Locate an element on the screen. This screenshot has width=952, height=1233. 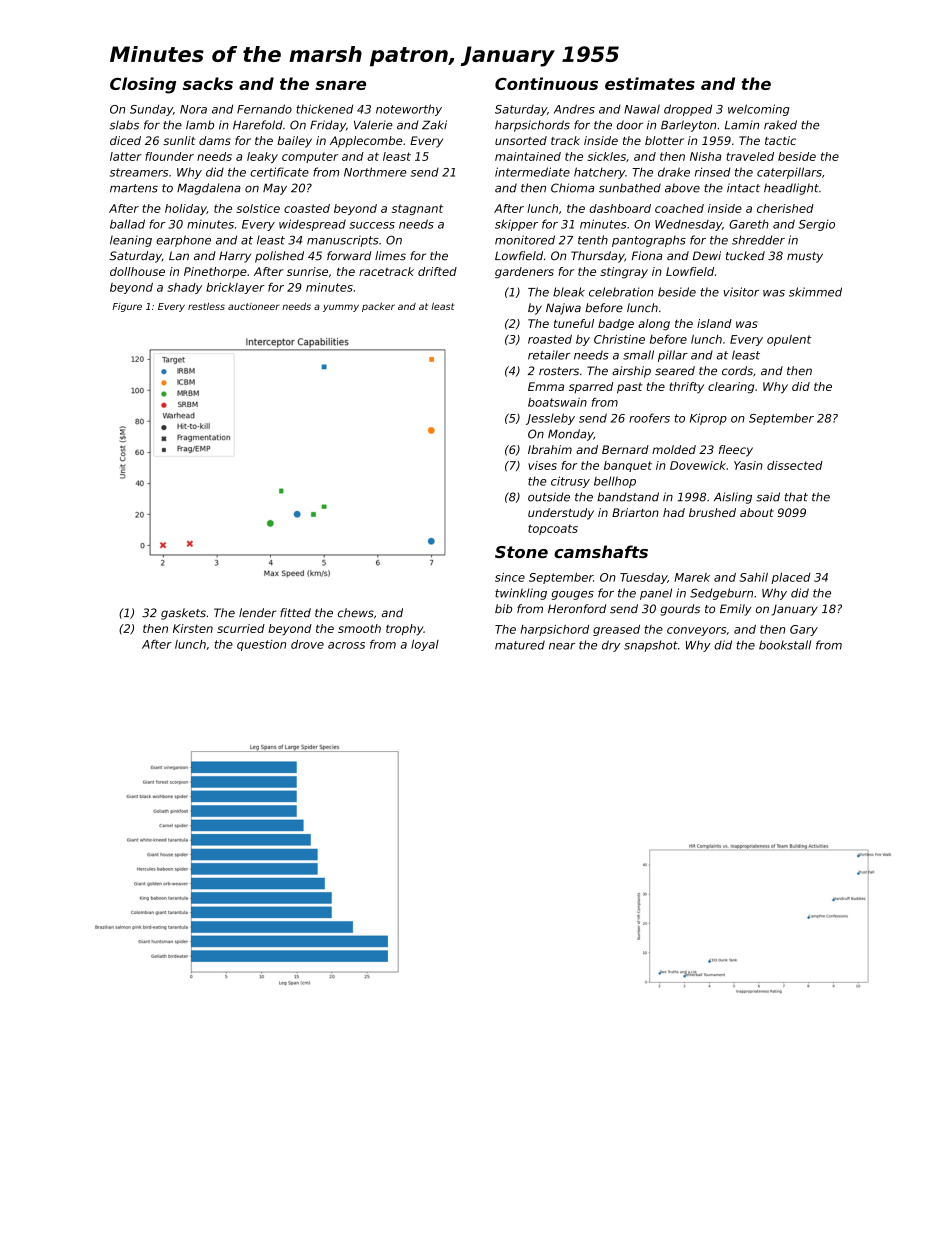
fitted is located at coordinates (295, 613).
